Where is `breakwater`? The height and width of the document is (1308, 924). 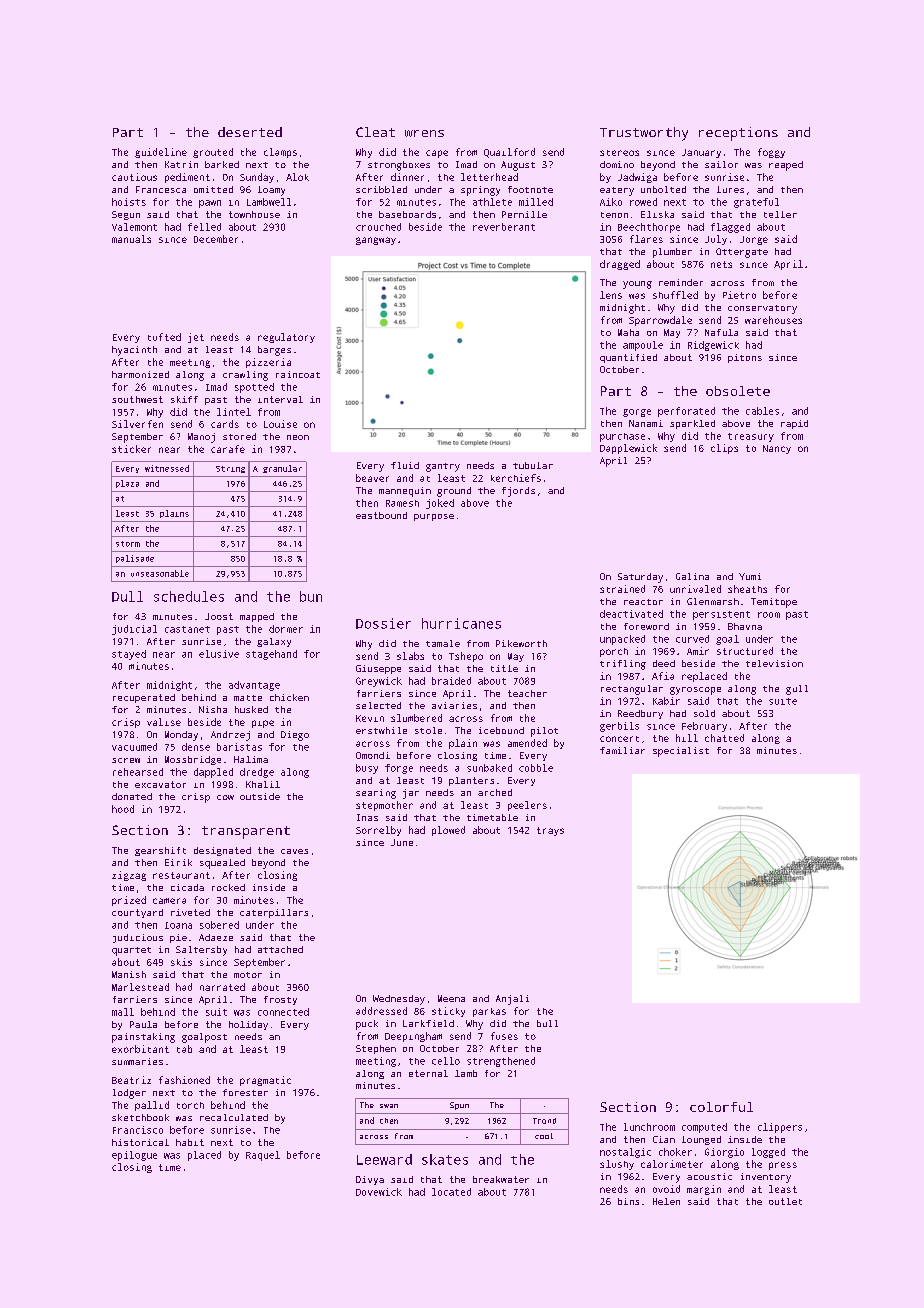
breakwater is located at coordinates (501, 1179).
